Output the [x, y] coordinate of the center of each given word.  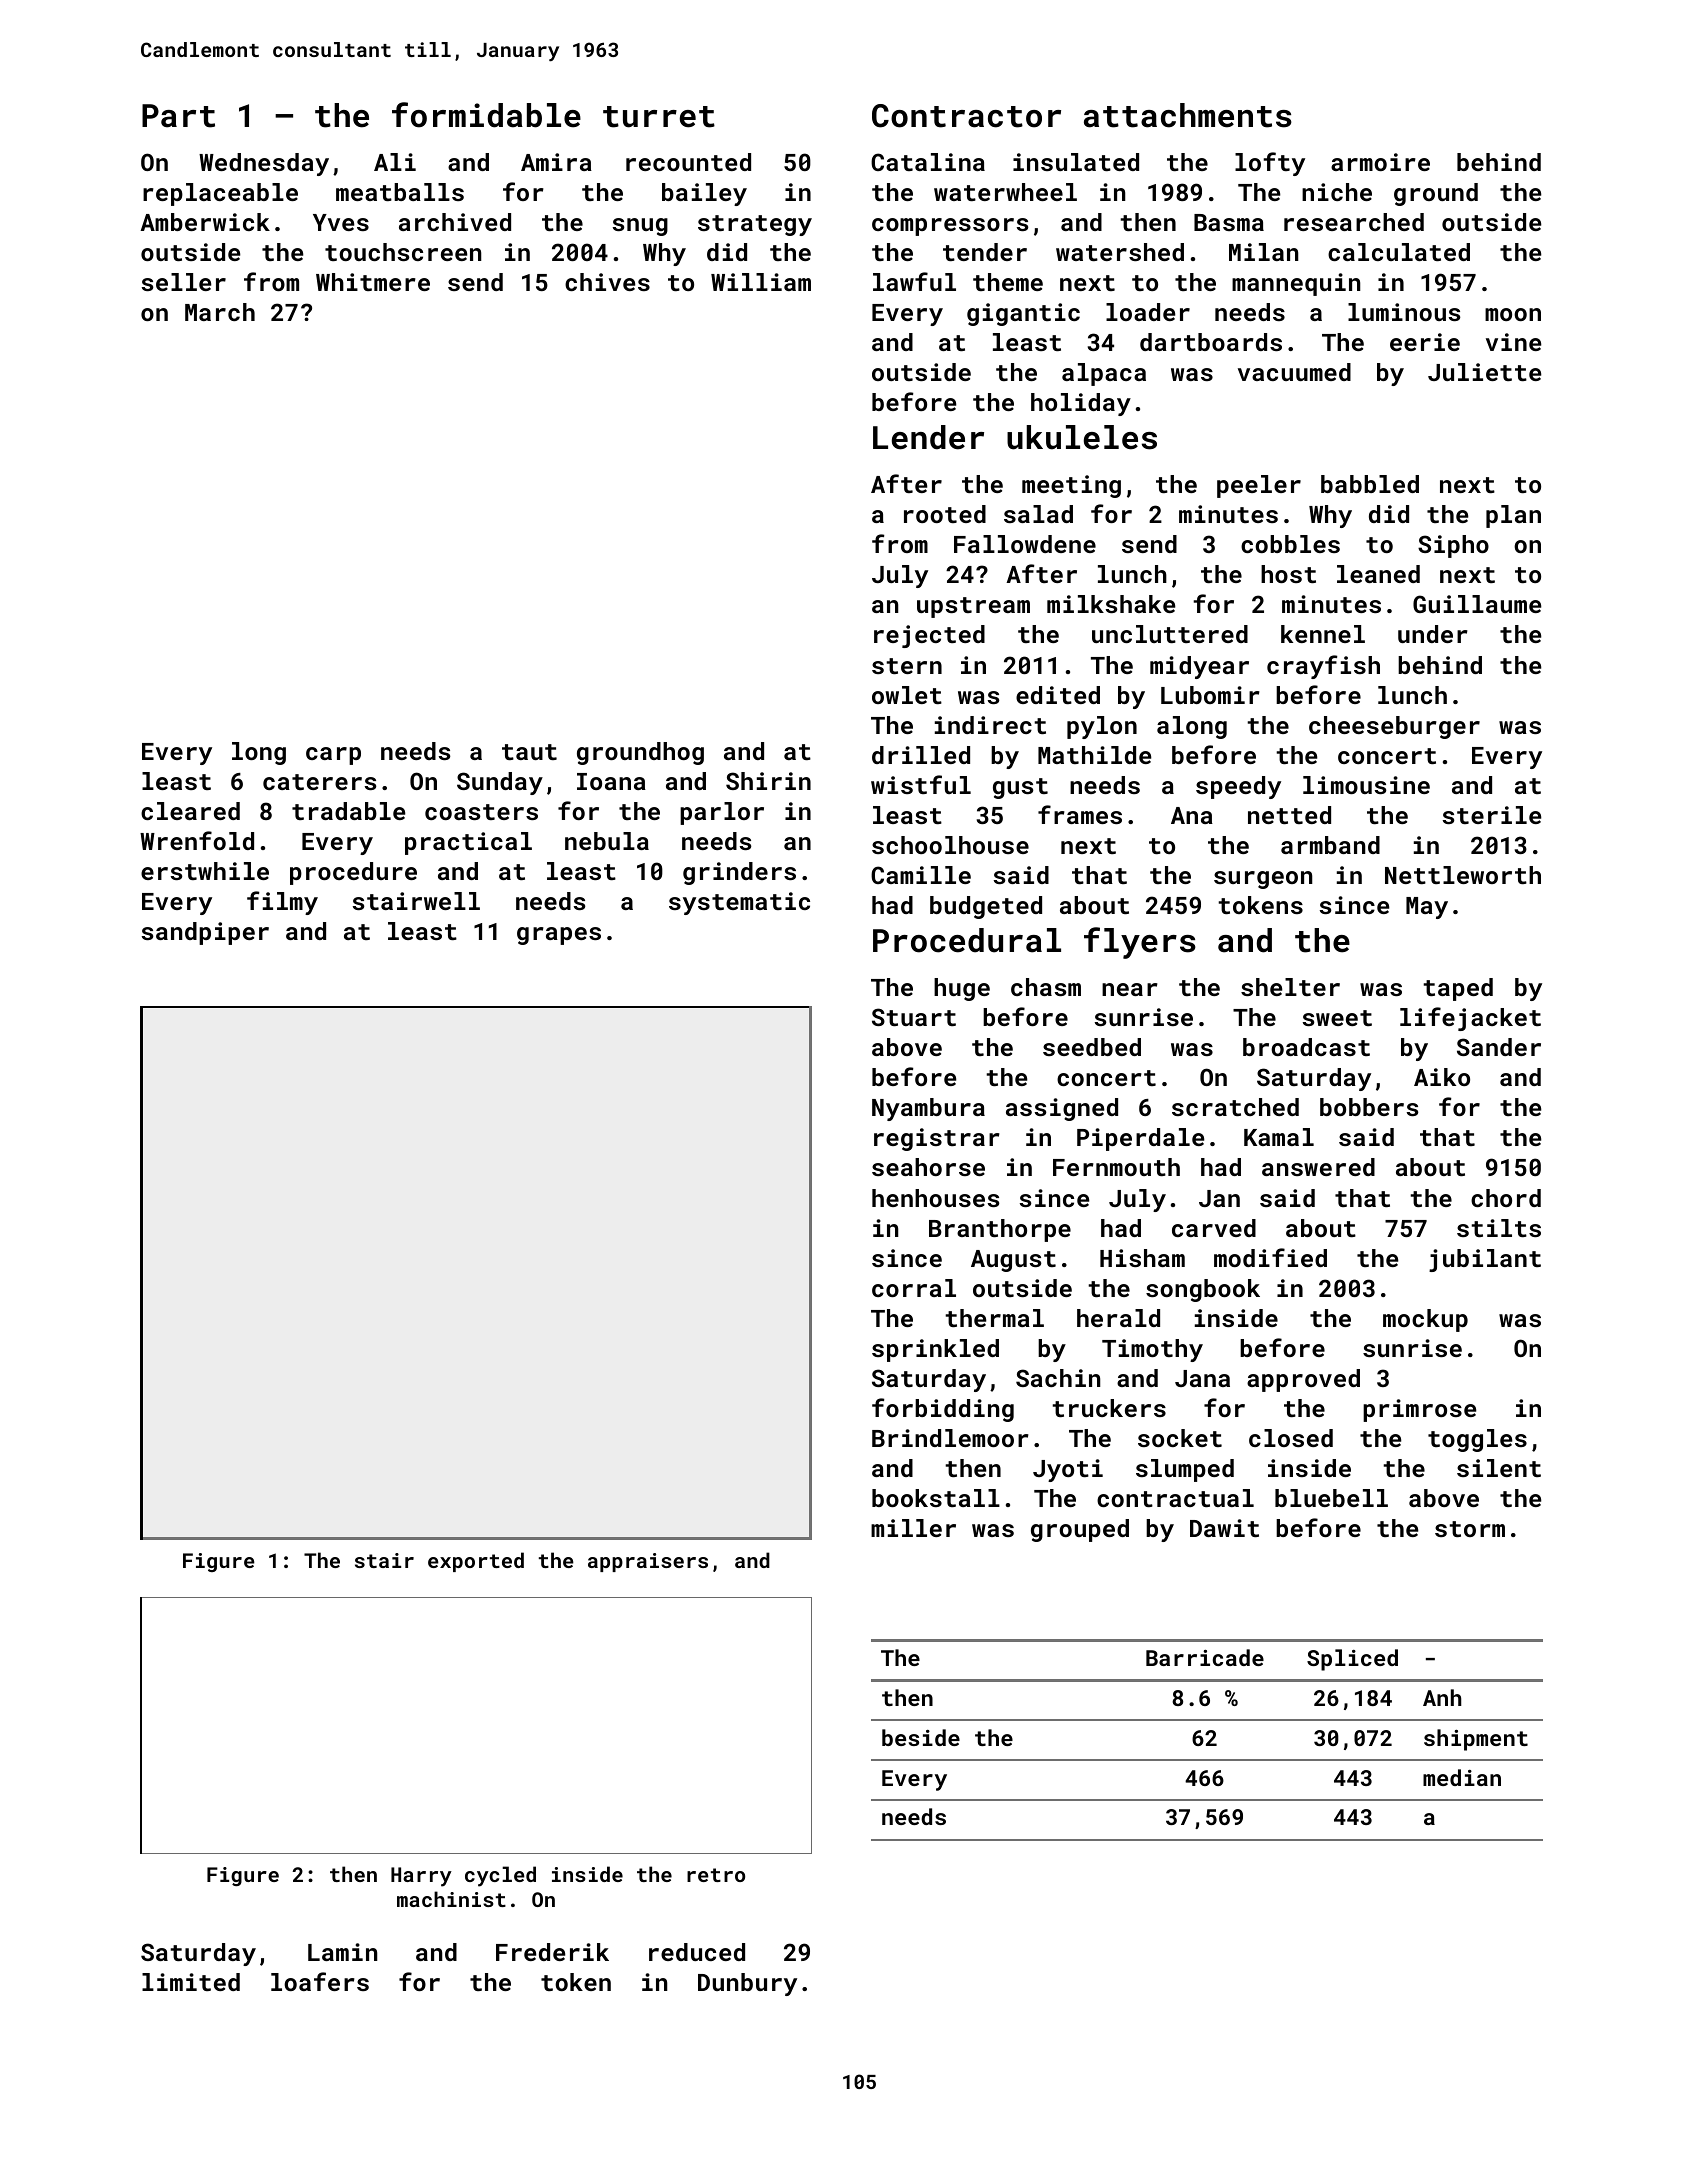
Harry [421, 1877]
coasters [481, 812]
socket [1180, 1438]
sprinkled [935, 1350]
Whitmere [373, 282]
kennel [1323, 634]
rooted [945, 514]
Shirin [768, 781]
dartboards [1211, 342]
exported [476, 1562]
